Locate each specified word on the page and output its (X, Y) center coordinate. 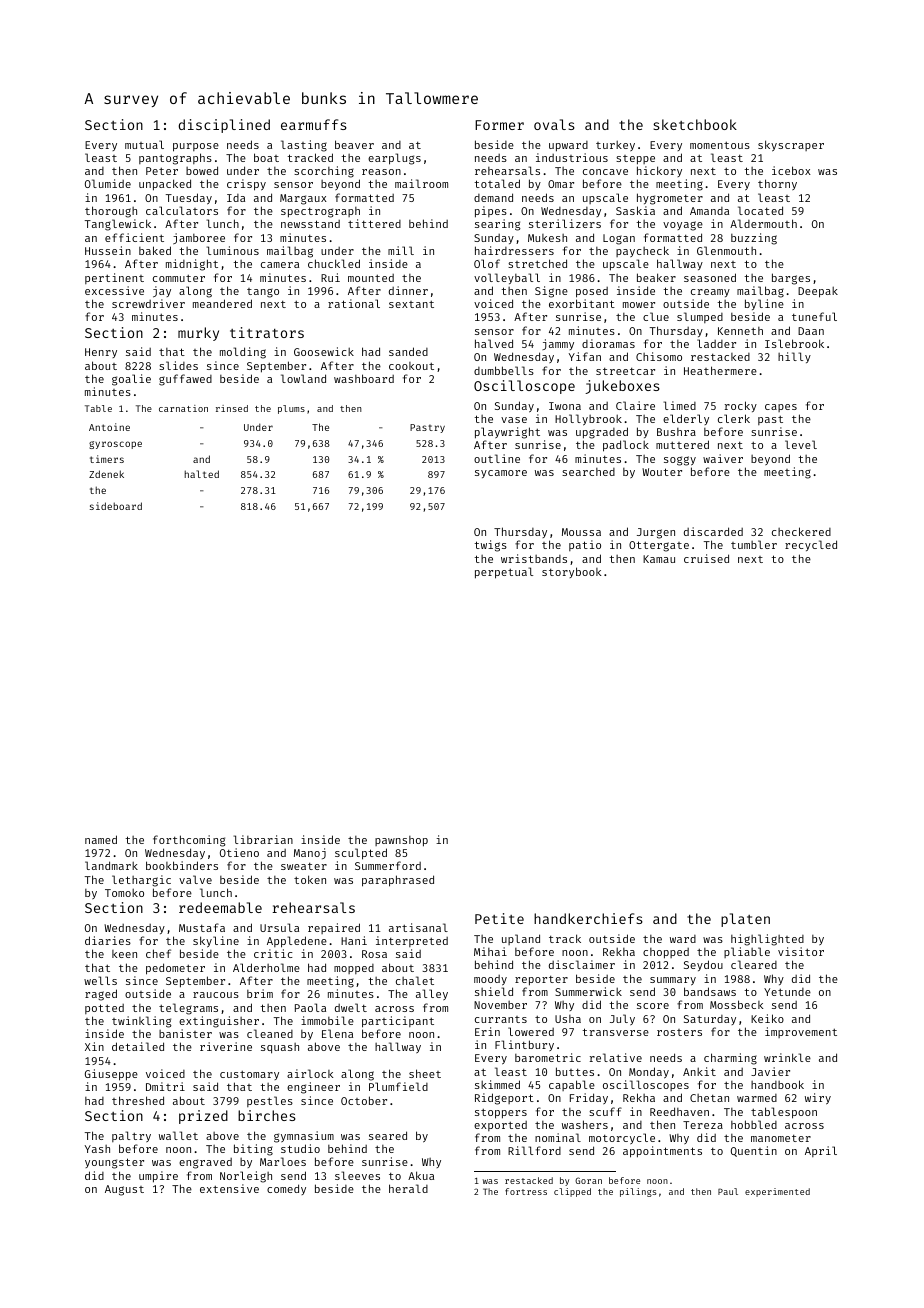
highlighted (767, 940)
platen (745, 920)
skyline (216, 942)
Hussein (108, 250)
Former (499, 125)
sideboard (116, 506)
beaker (656, 277)
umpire (158, 1177)
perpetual (504, 573)
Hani (354, 940)
